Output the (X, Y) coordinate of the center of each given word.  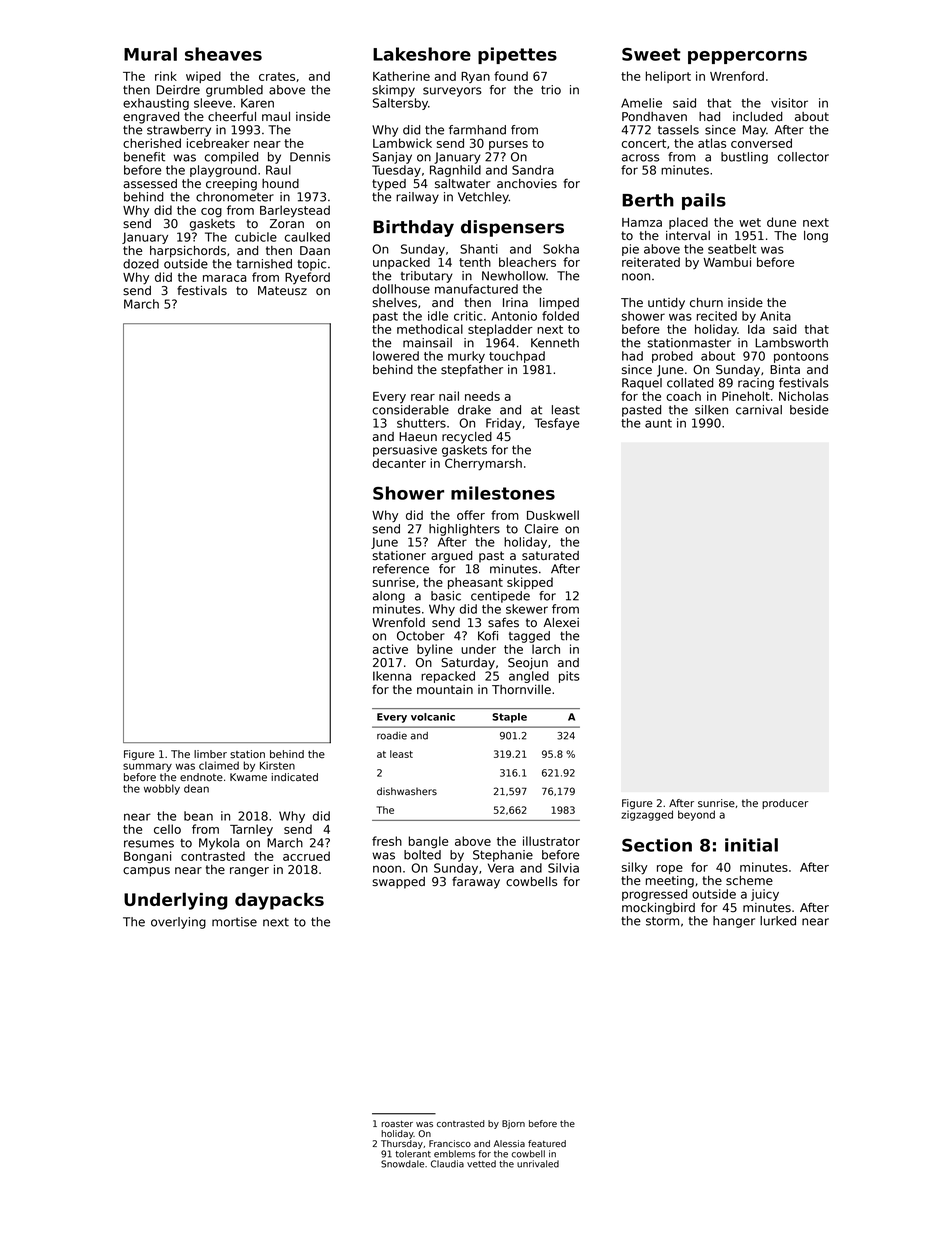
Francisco (450, 1143)
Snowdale (402, 1164)
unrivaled (538, 1164)
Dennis (310, 157)
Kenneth (555, 343)
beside (809, 410)
